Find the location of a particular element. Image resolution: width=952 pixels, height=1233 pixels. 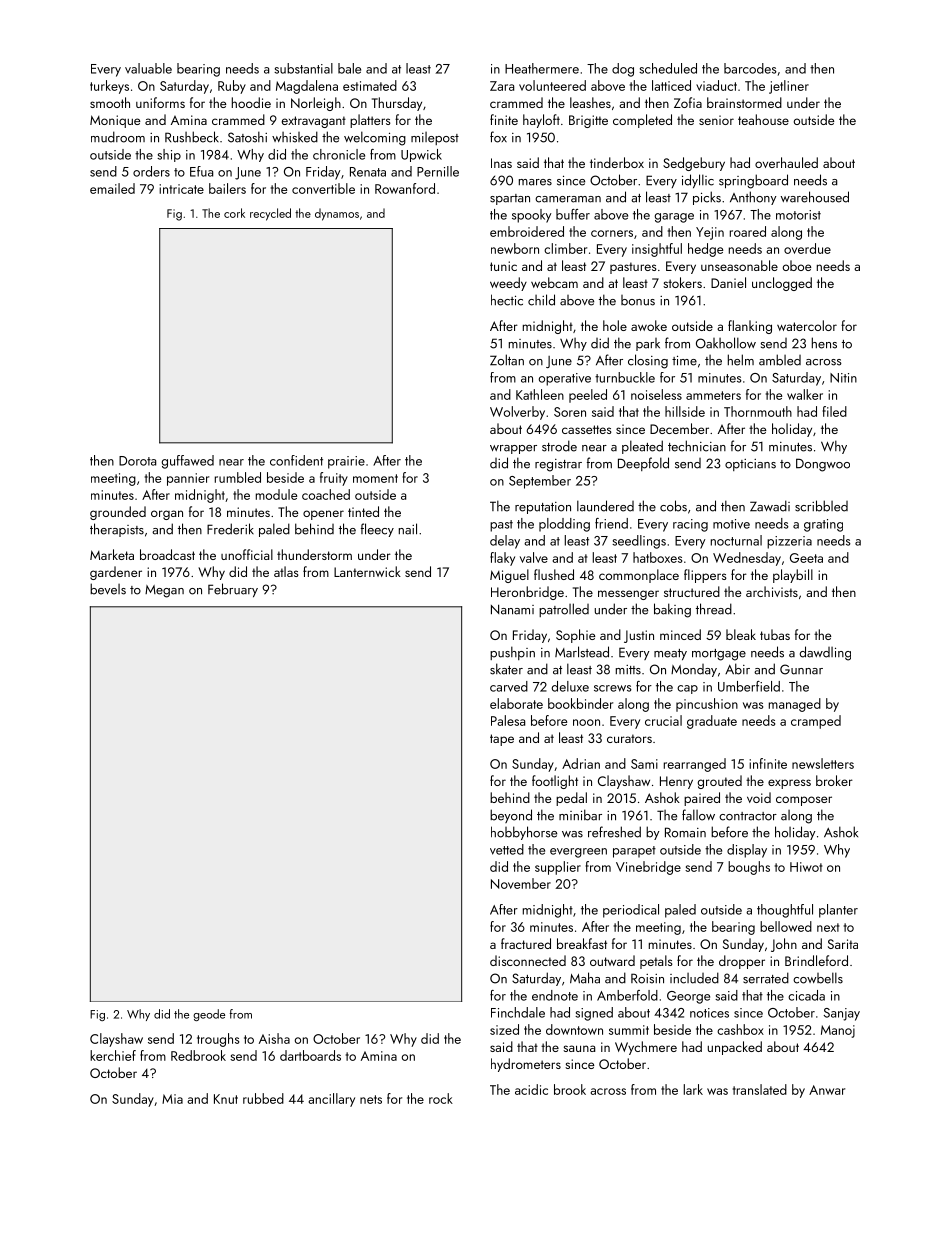

substantial is located at coordinates (303, 68).
